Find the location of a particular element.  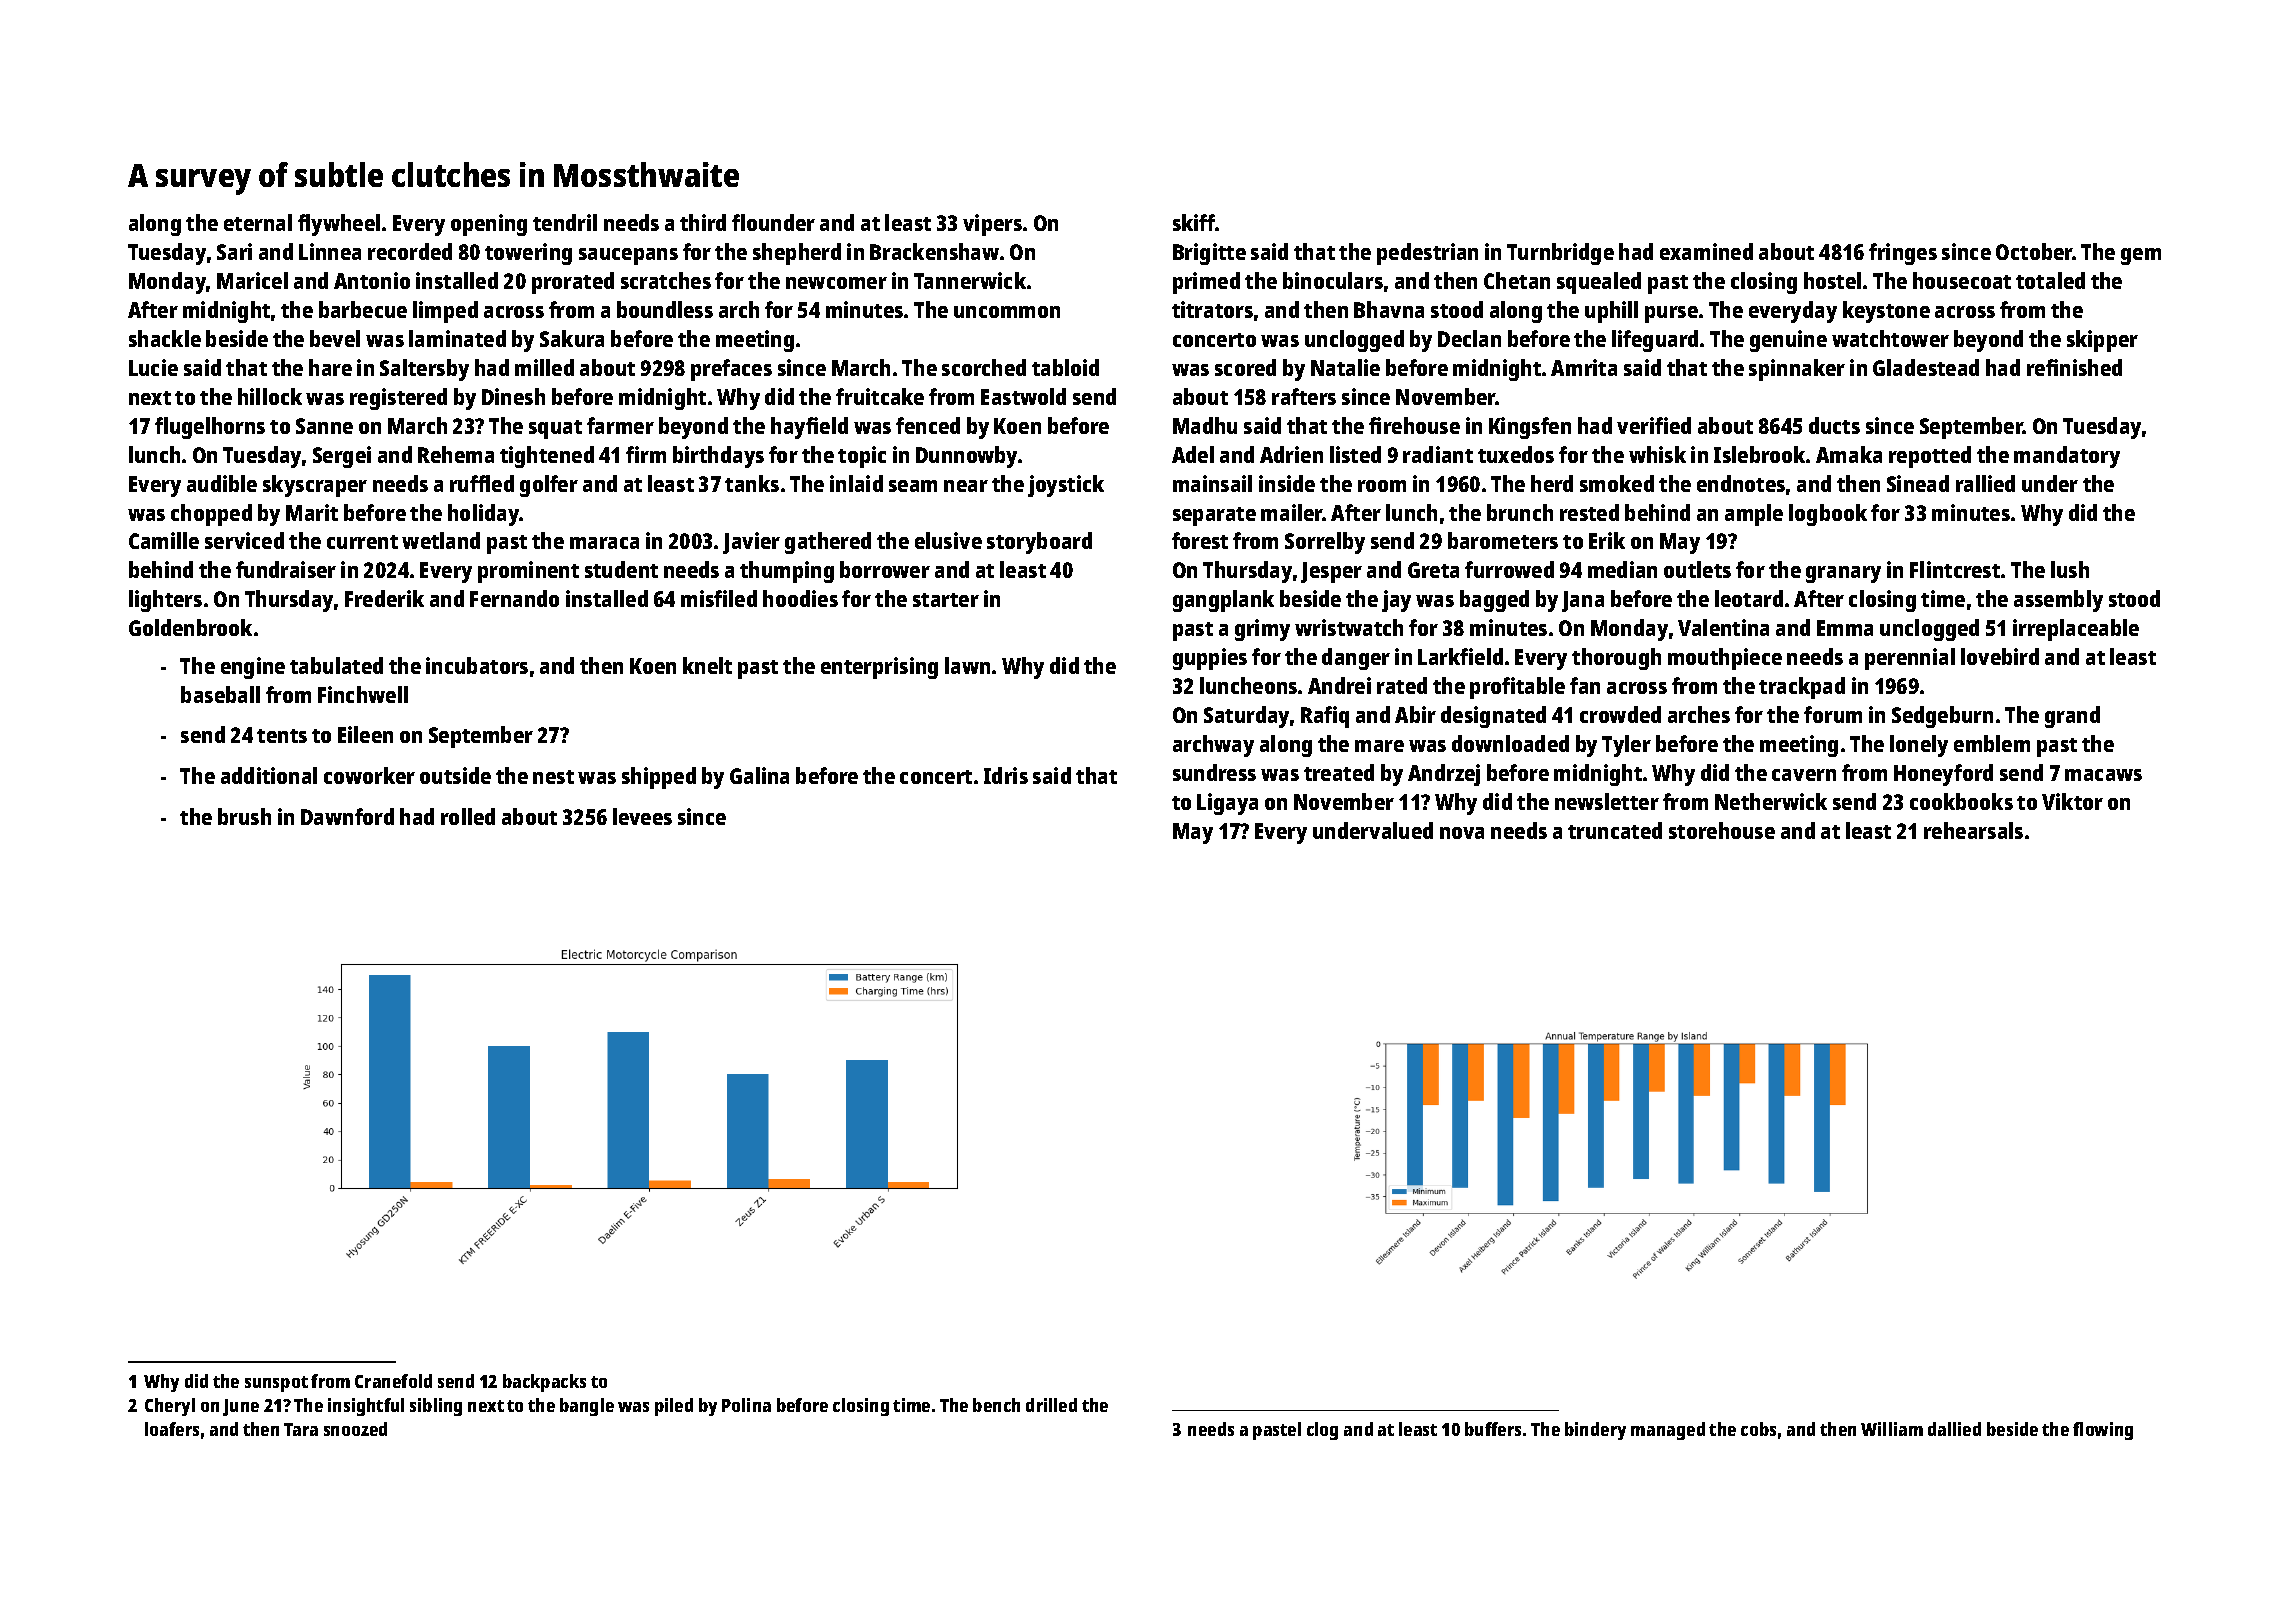

lawn is located at coordinates (967, 665).
